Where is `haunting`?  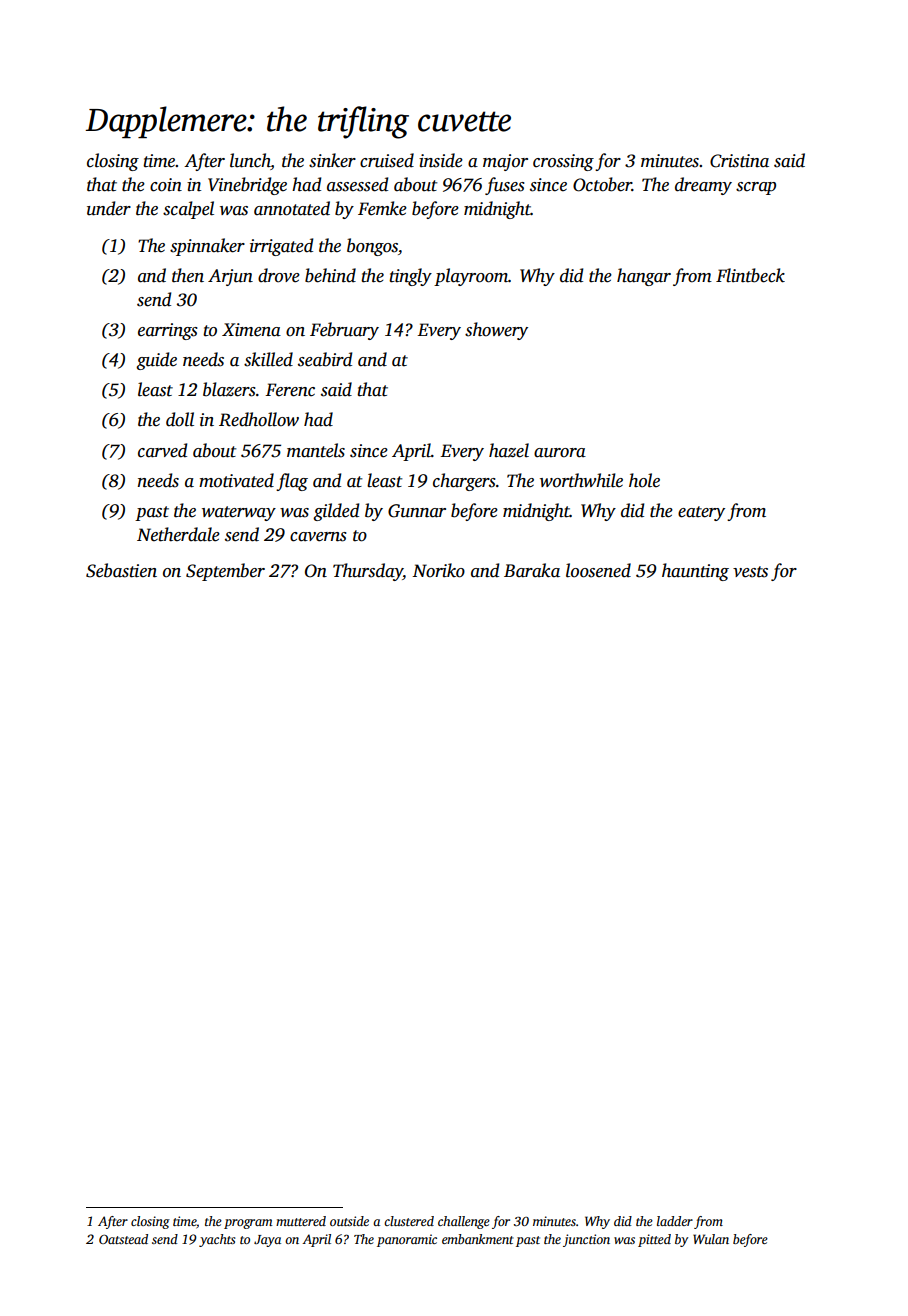 haunting is located at coordinates (695, 572).
